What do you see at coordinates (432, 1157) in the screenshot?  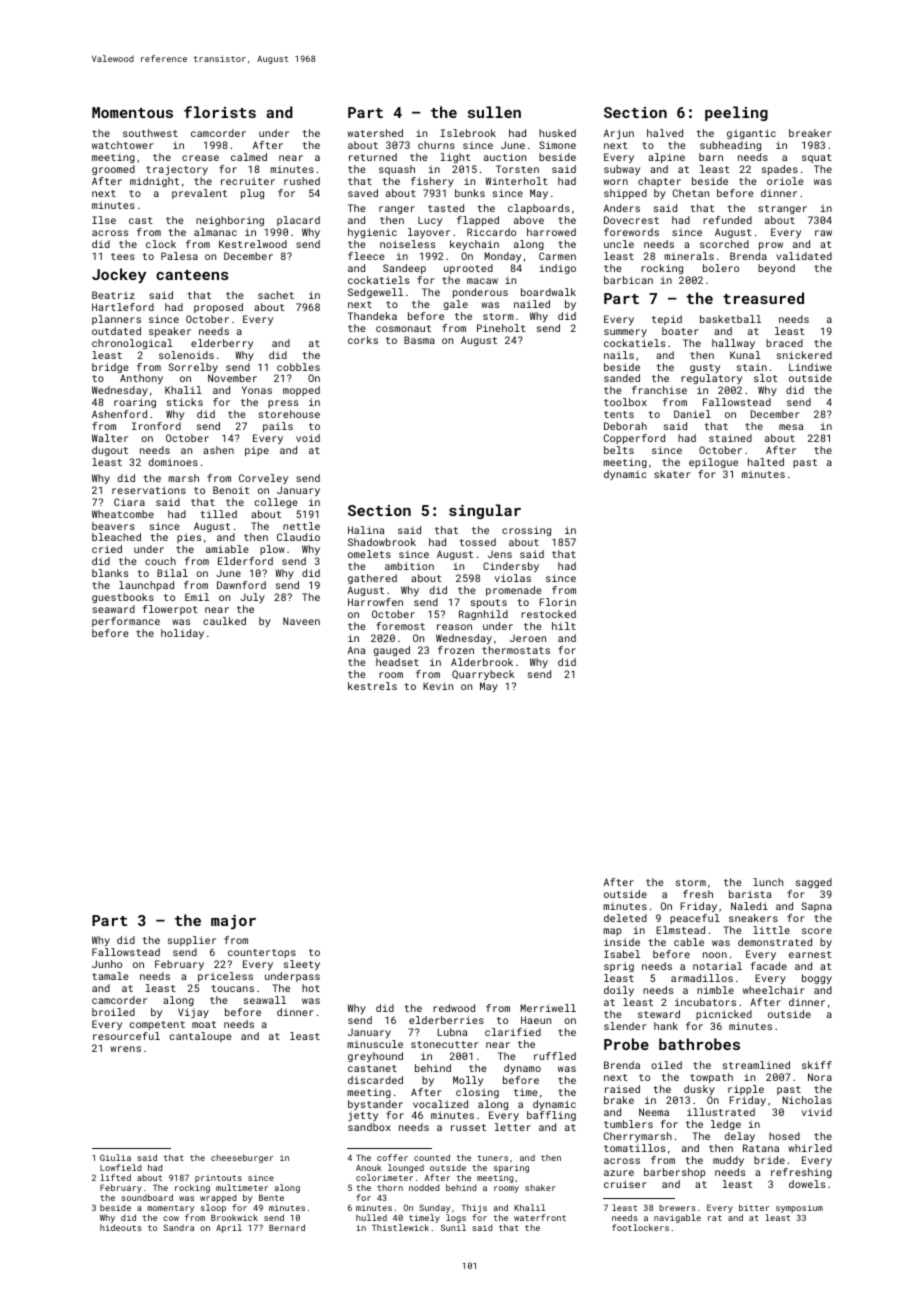 I see `counted` at bounding box center [432, 1157].
